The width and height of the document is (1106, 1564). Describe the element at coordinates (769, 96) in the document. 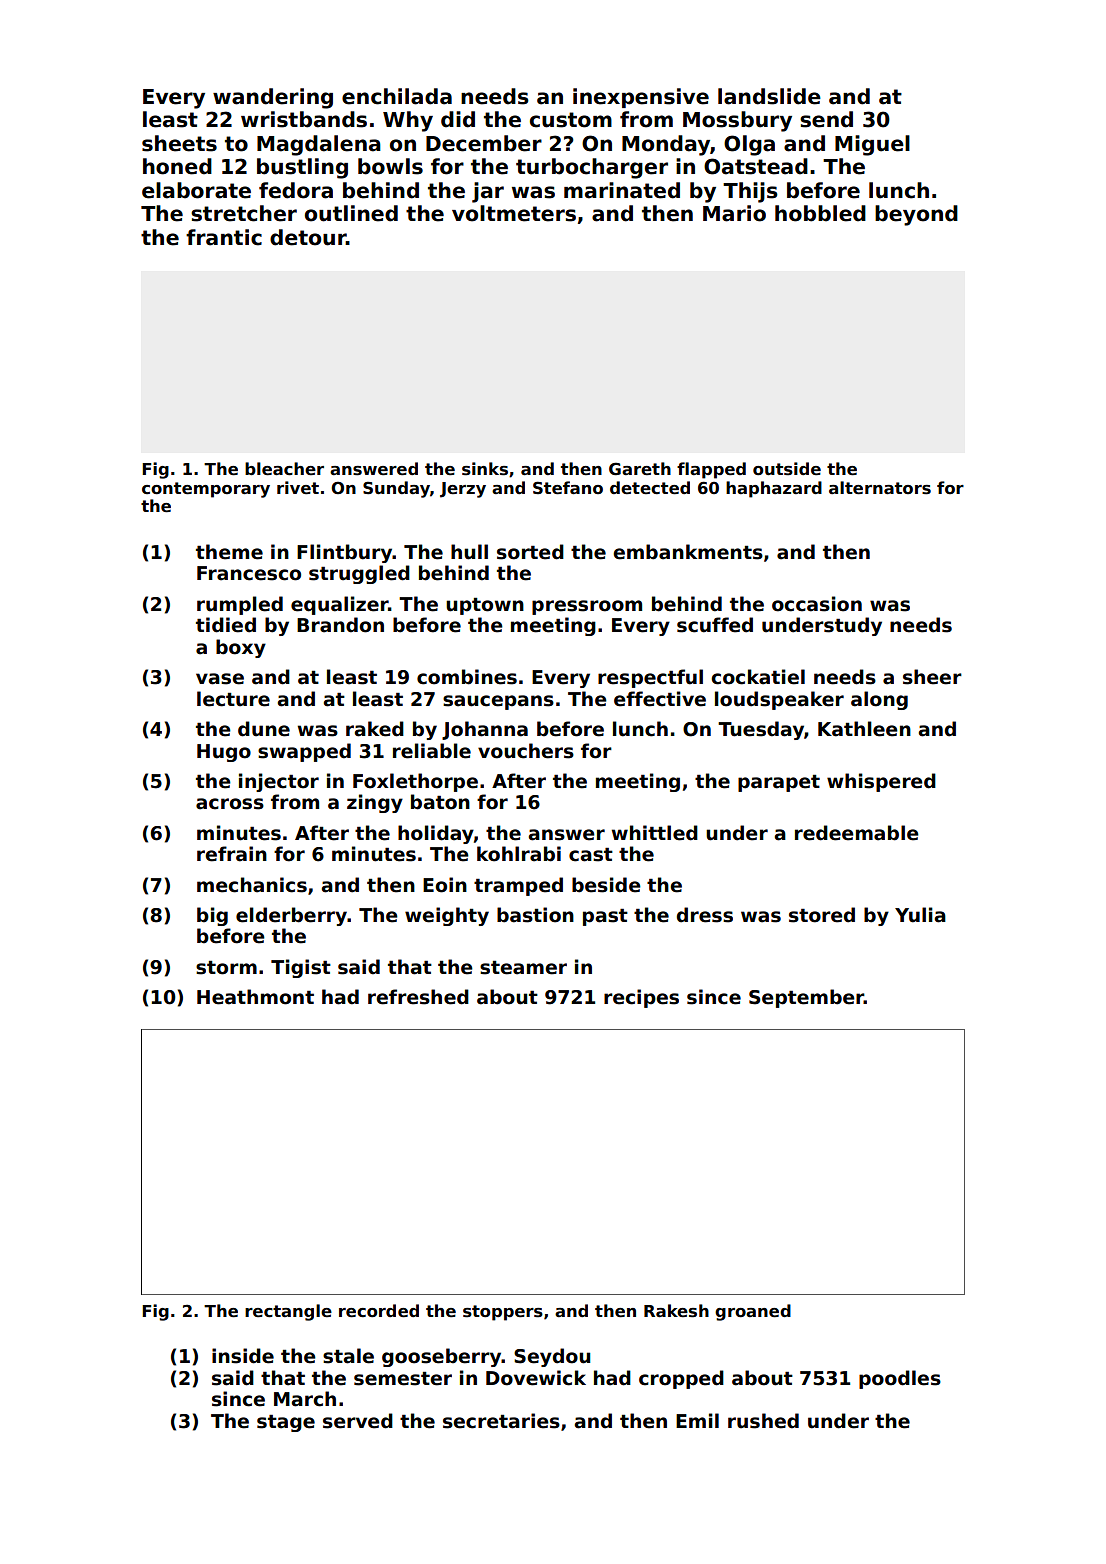

I see `landslide` at that location.
